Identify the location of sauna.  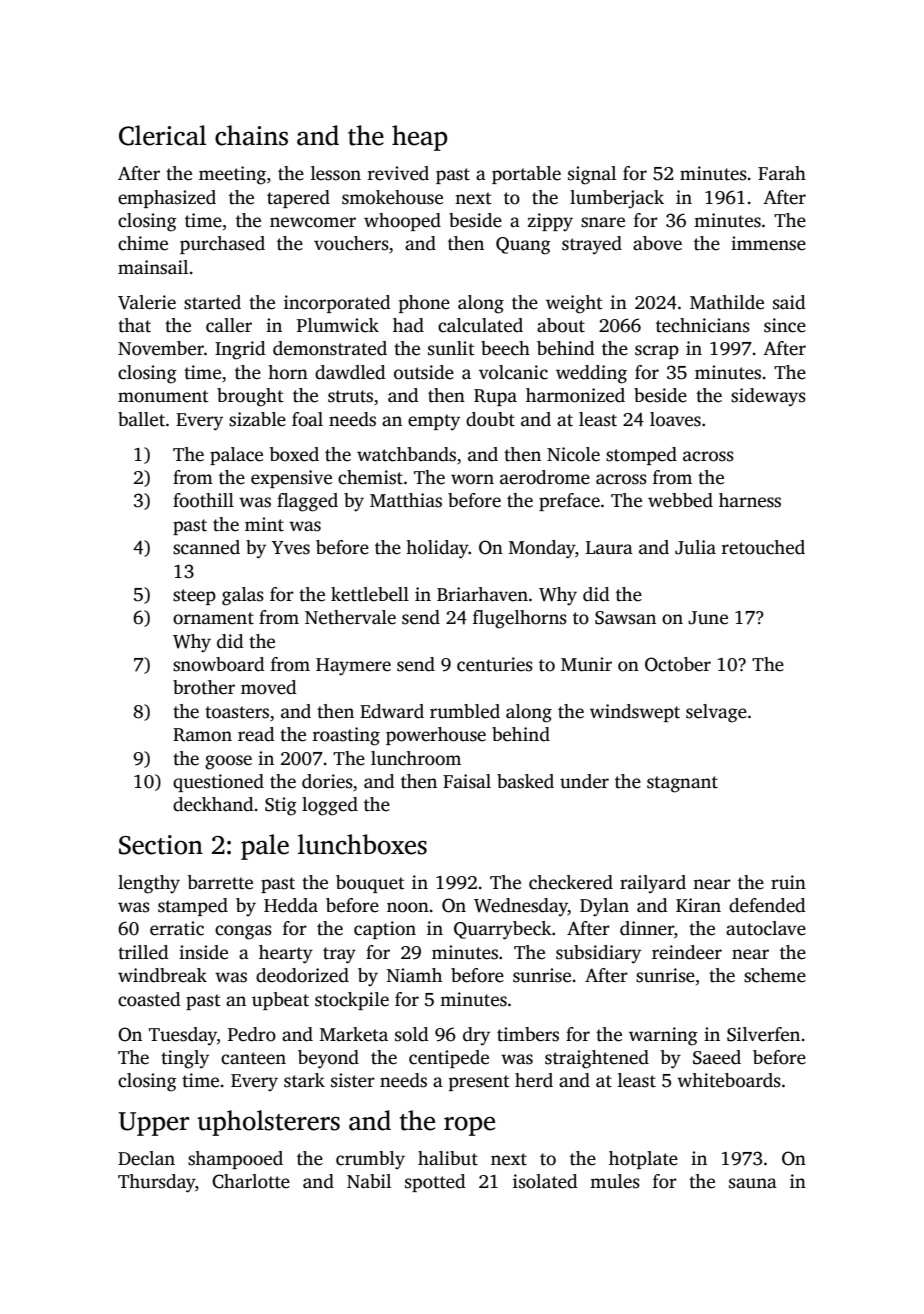
(753, 1183).
